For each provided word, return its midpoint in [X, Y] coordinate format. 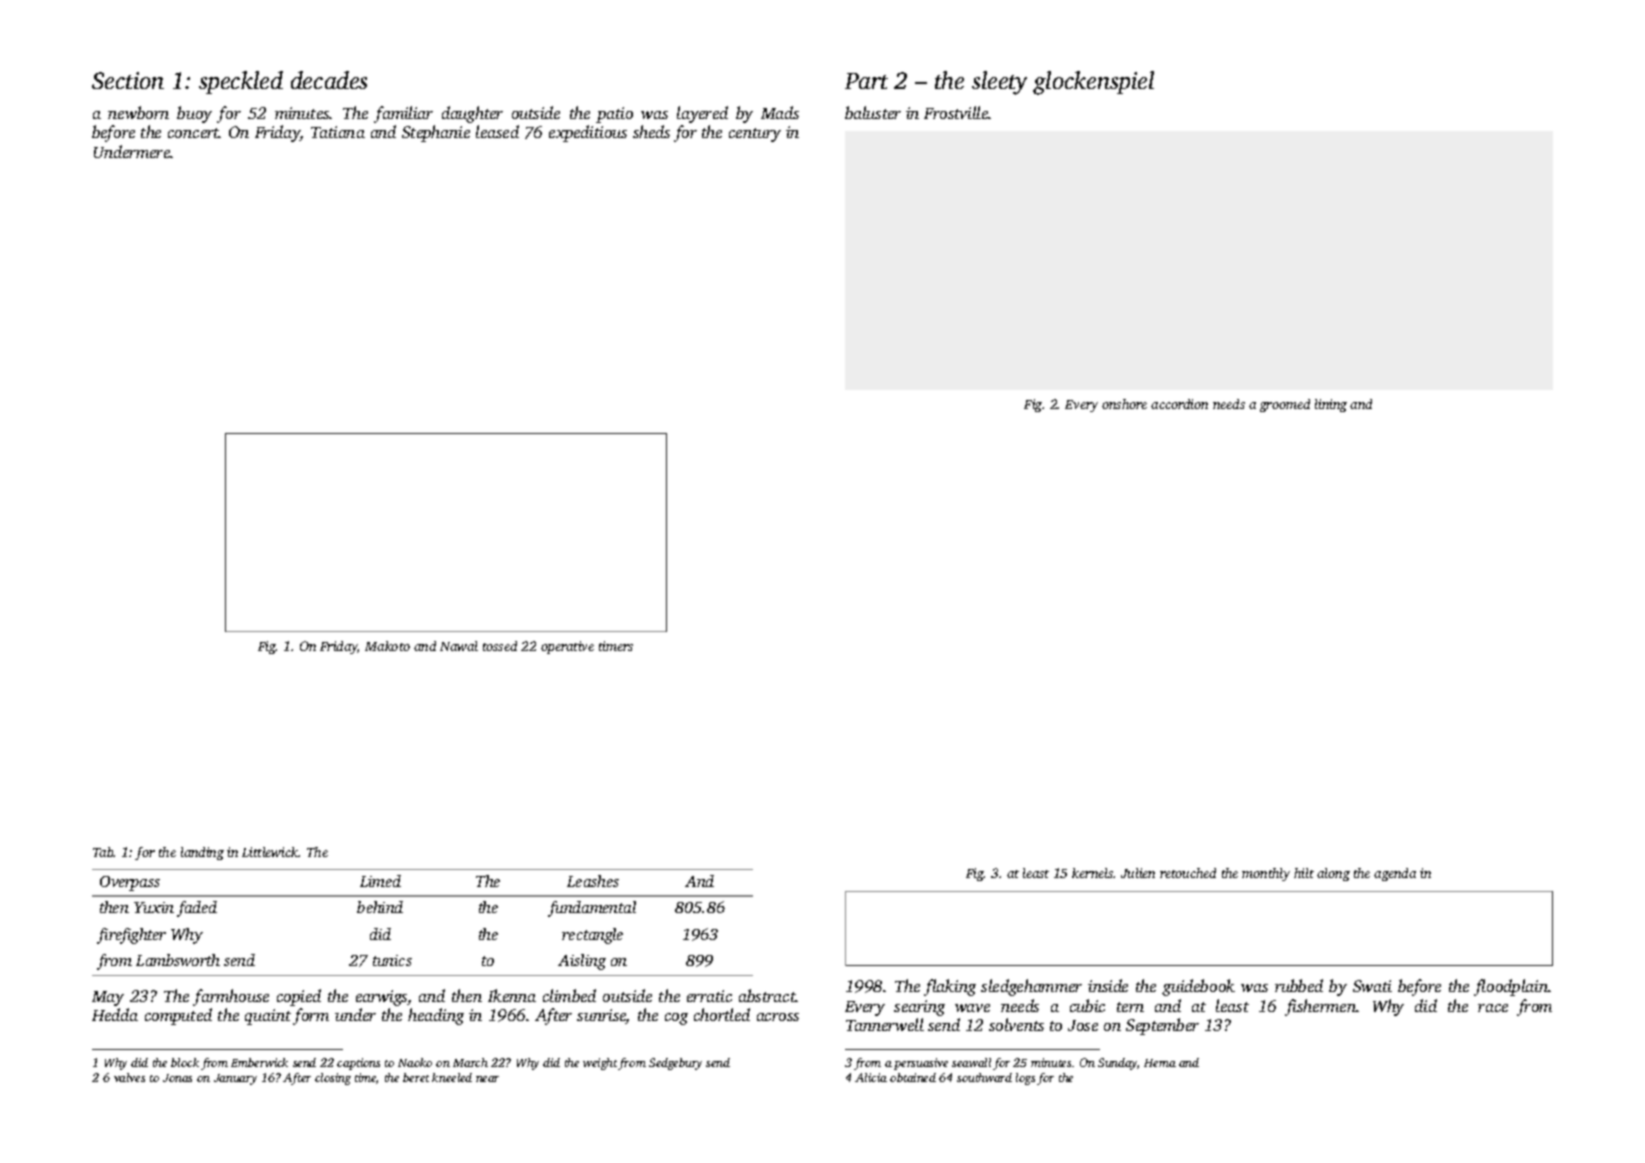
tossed [500, 646]
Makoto [387, 646]
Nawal [459, 646]
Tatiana [338, 132]
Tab [103, 852]
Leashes [593, 881]
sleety [999, 83]
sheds [651, 131]
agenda [1395, 874]
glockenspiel [1093, 83]
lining [1331, 405]
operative [567, 647]
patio [614, 115]
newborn [138, 112]
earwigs [381, 998]
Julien [1138, 873]
